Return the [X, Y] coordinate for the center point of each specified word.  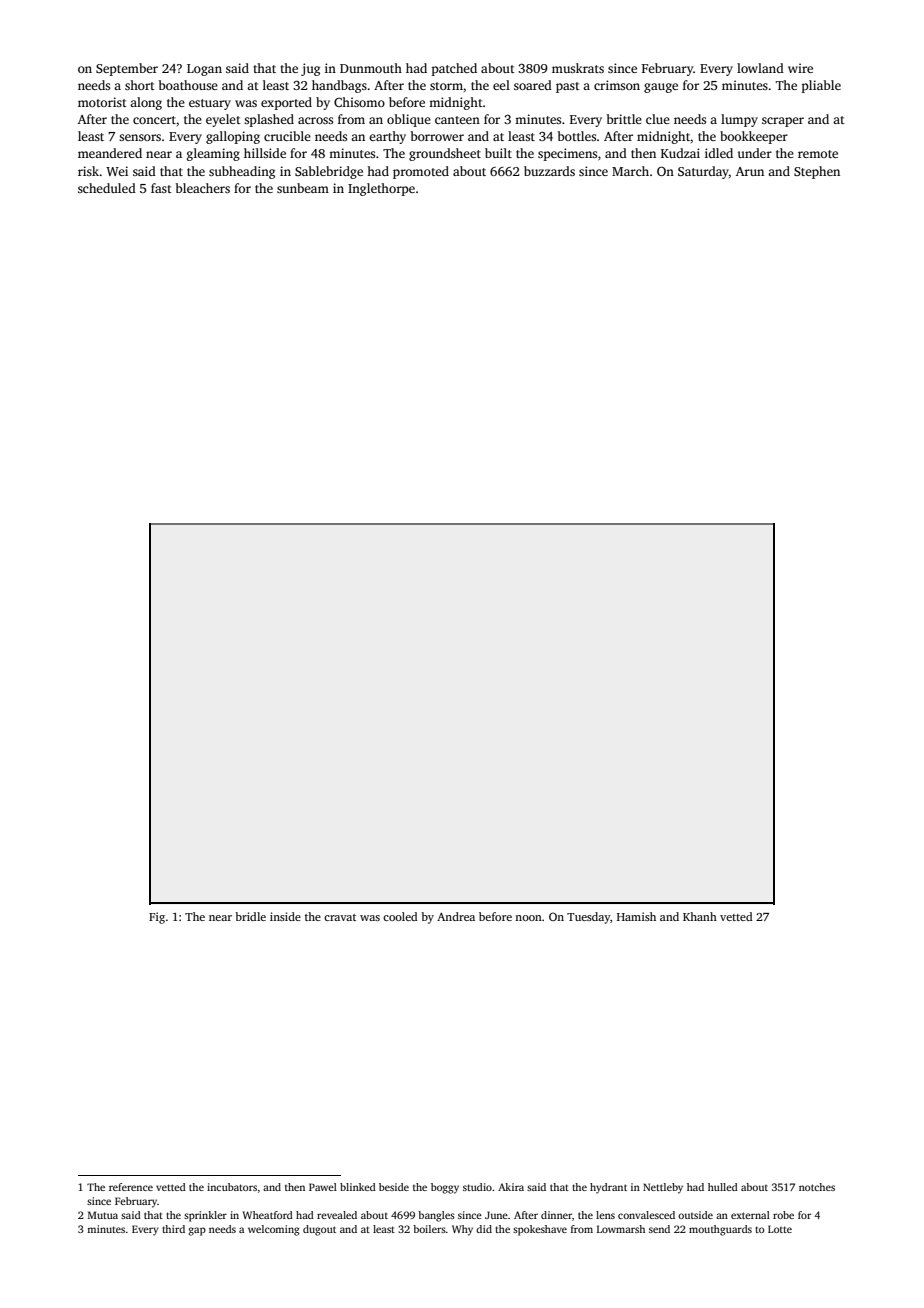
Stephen [817, 172]
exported [286, 103]
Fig [157, 918]
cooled [400, 916]
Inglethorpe [381, 189]
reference [131, 1187]
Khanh [700, 916]
